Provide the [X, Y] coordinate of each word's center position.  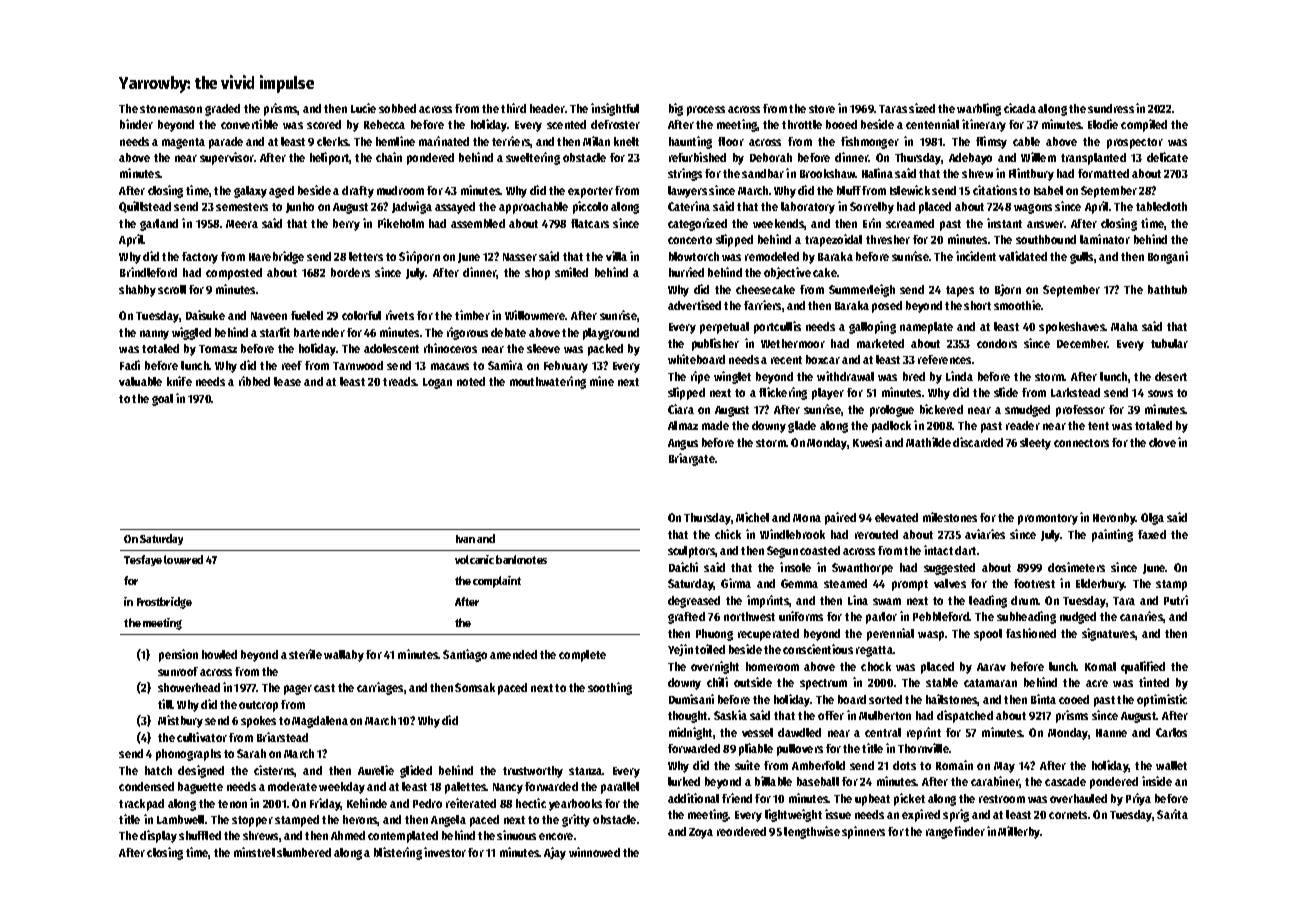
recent [786, 360]
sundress [1111, 108]
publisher [715, 344]
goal [162, 400]
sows [1160, 393]
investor [445, 852]
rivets [400, 315]
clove [1162, 442]
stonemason [171, 109]
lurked [684, 781]
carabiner [995, 782]
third [513, 108]
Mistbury [180, 721]
